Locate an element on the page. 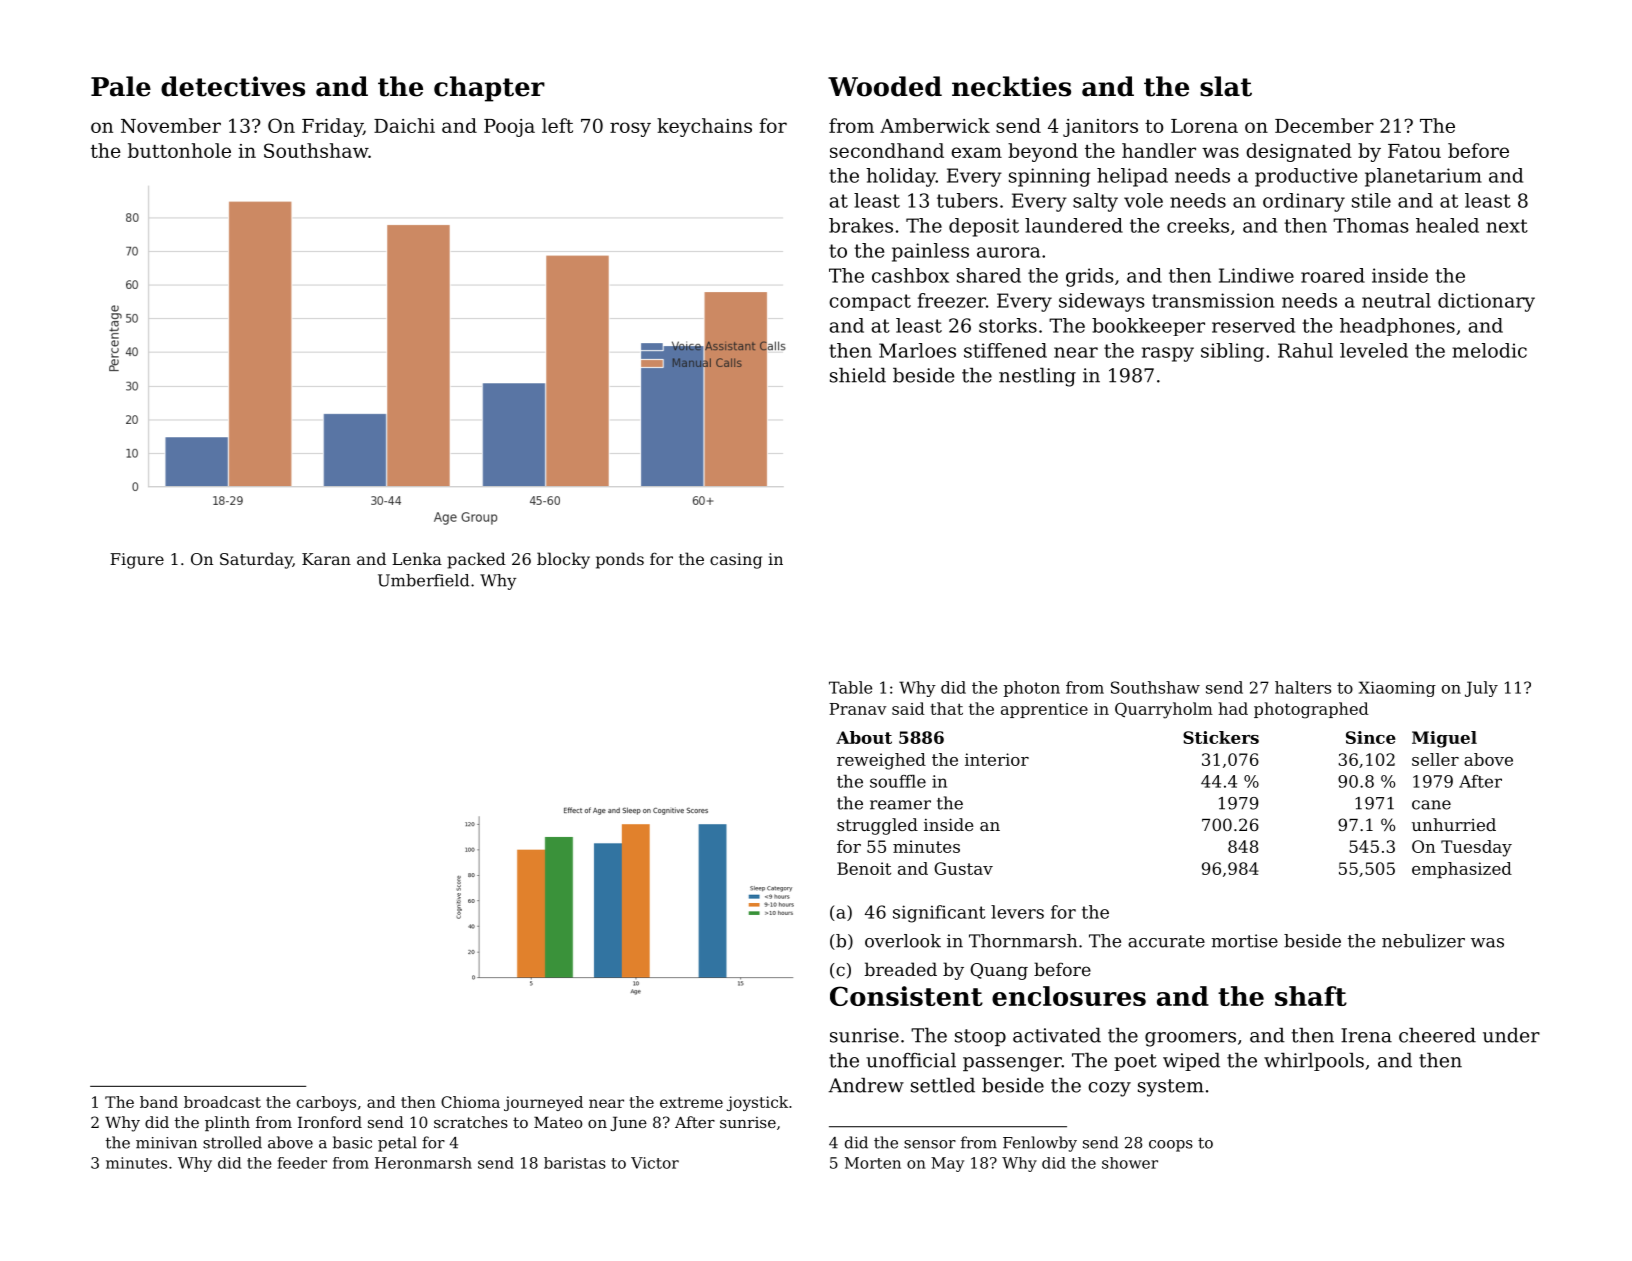  Figure is located at coordinates (137, 561).
